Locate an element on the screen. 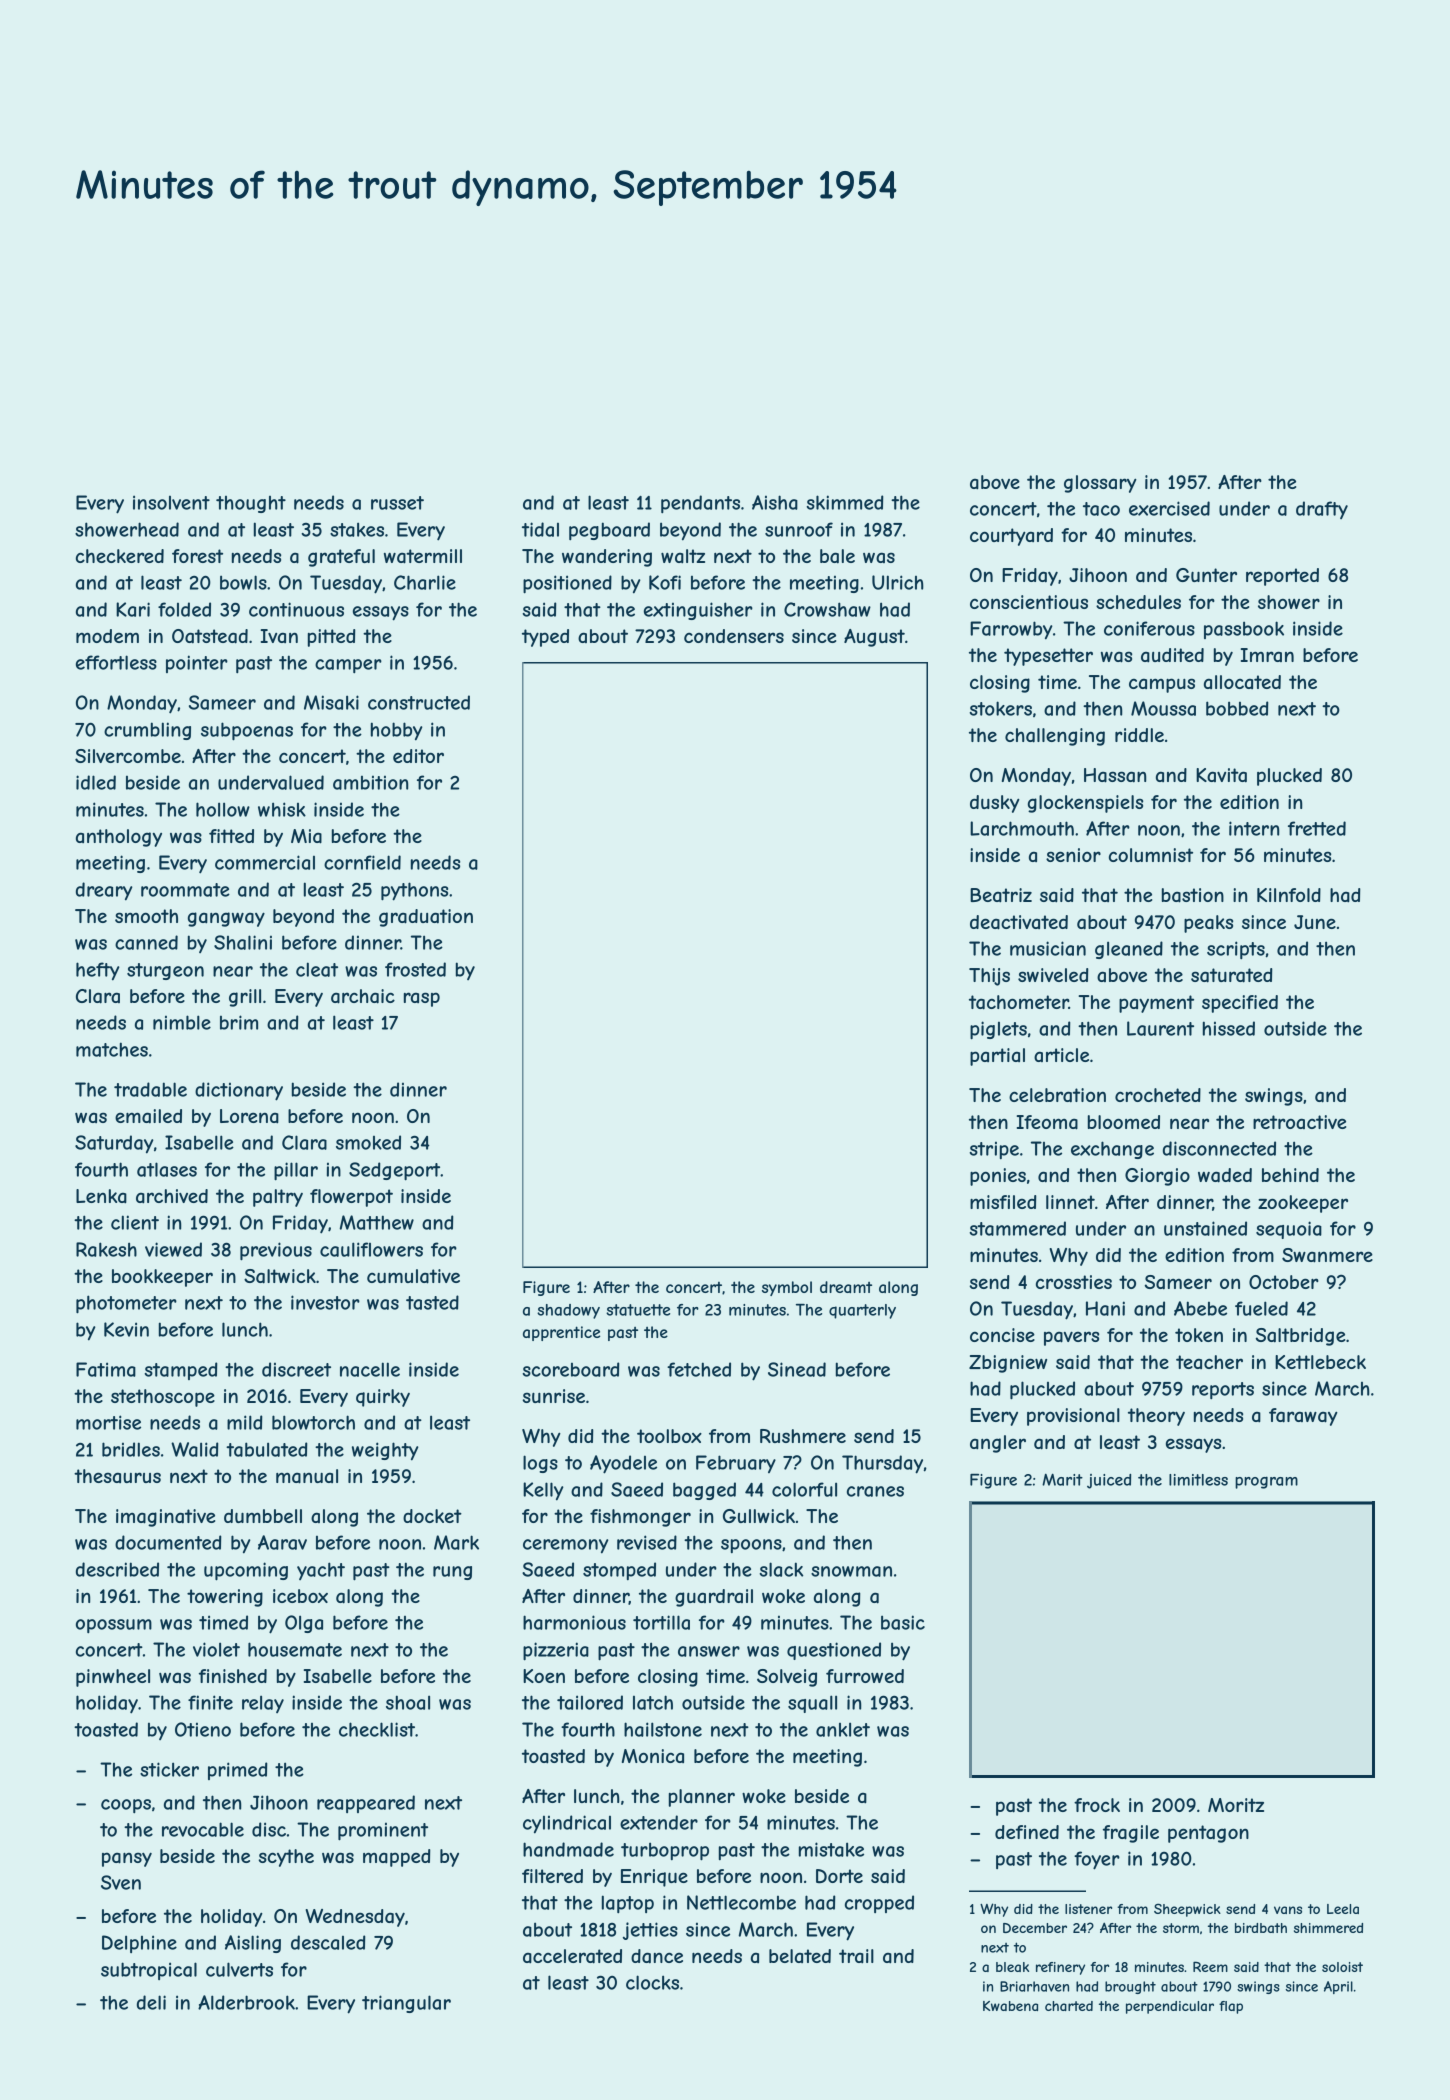 This screenshot has height=2100, width=1450. program is located at coordinates (1266, 1482).
